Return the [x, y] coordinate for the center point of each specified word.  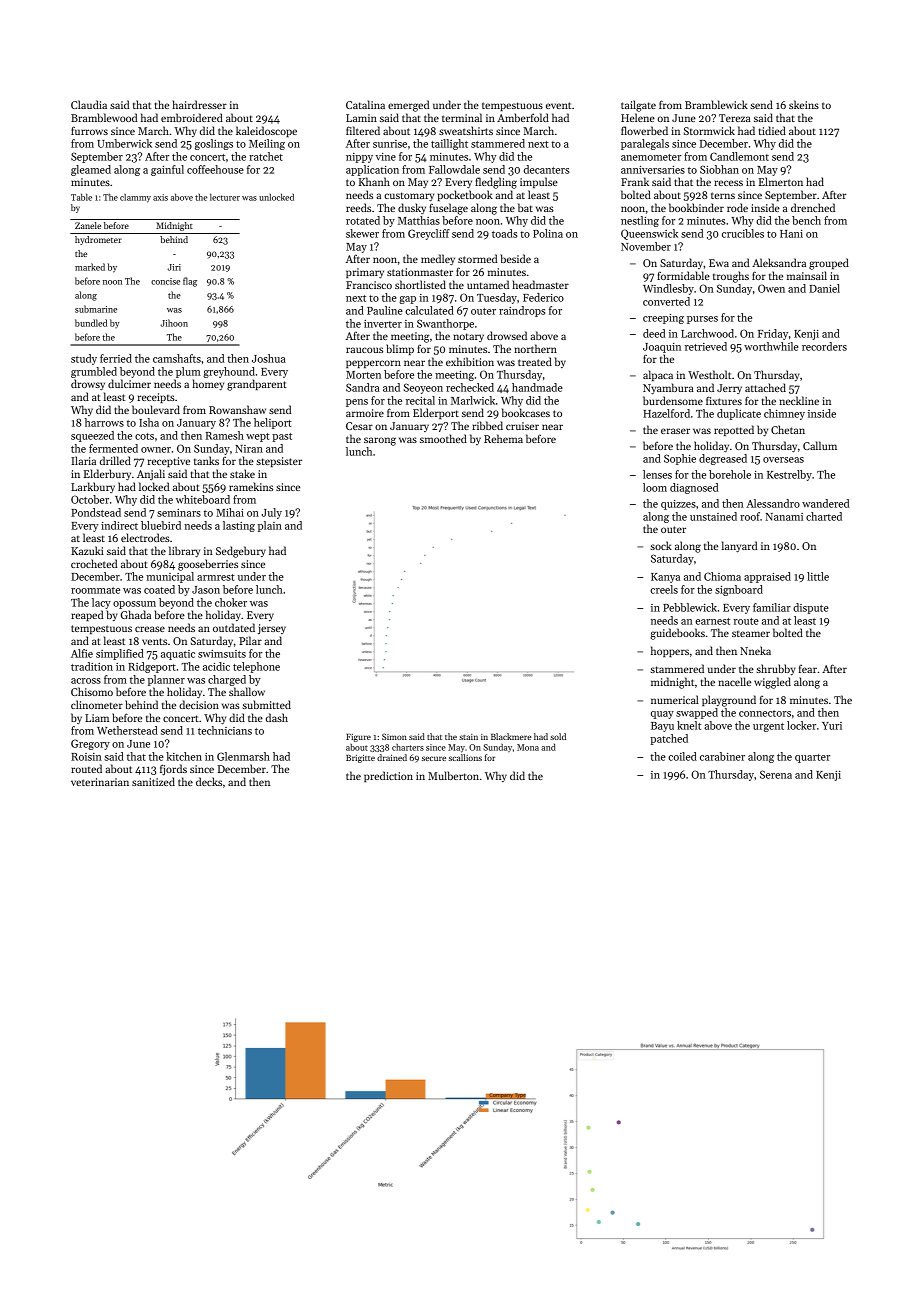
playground [729, 701]
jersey [272, 629]
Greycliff [429, 234]
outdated [234, 627]
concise [165, 281]
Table [81, 197]
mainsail [807, 275]
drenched [813, 207]
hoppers [670, 651]
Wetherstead [127, 730]
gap [407, 300]
